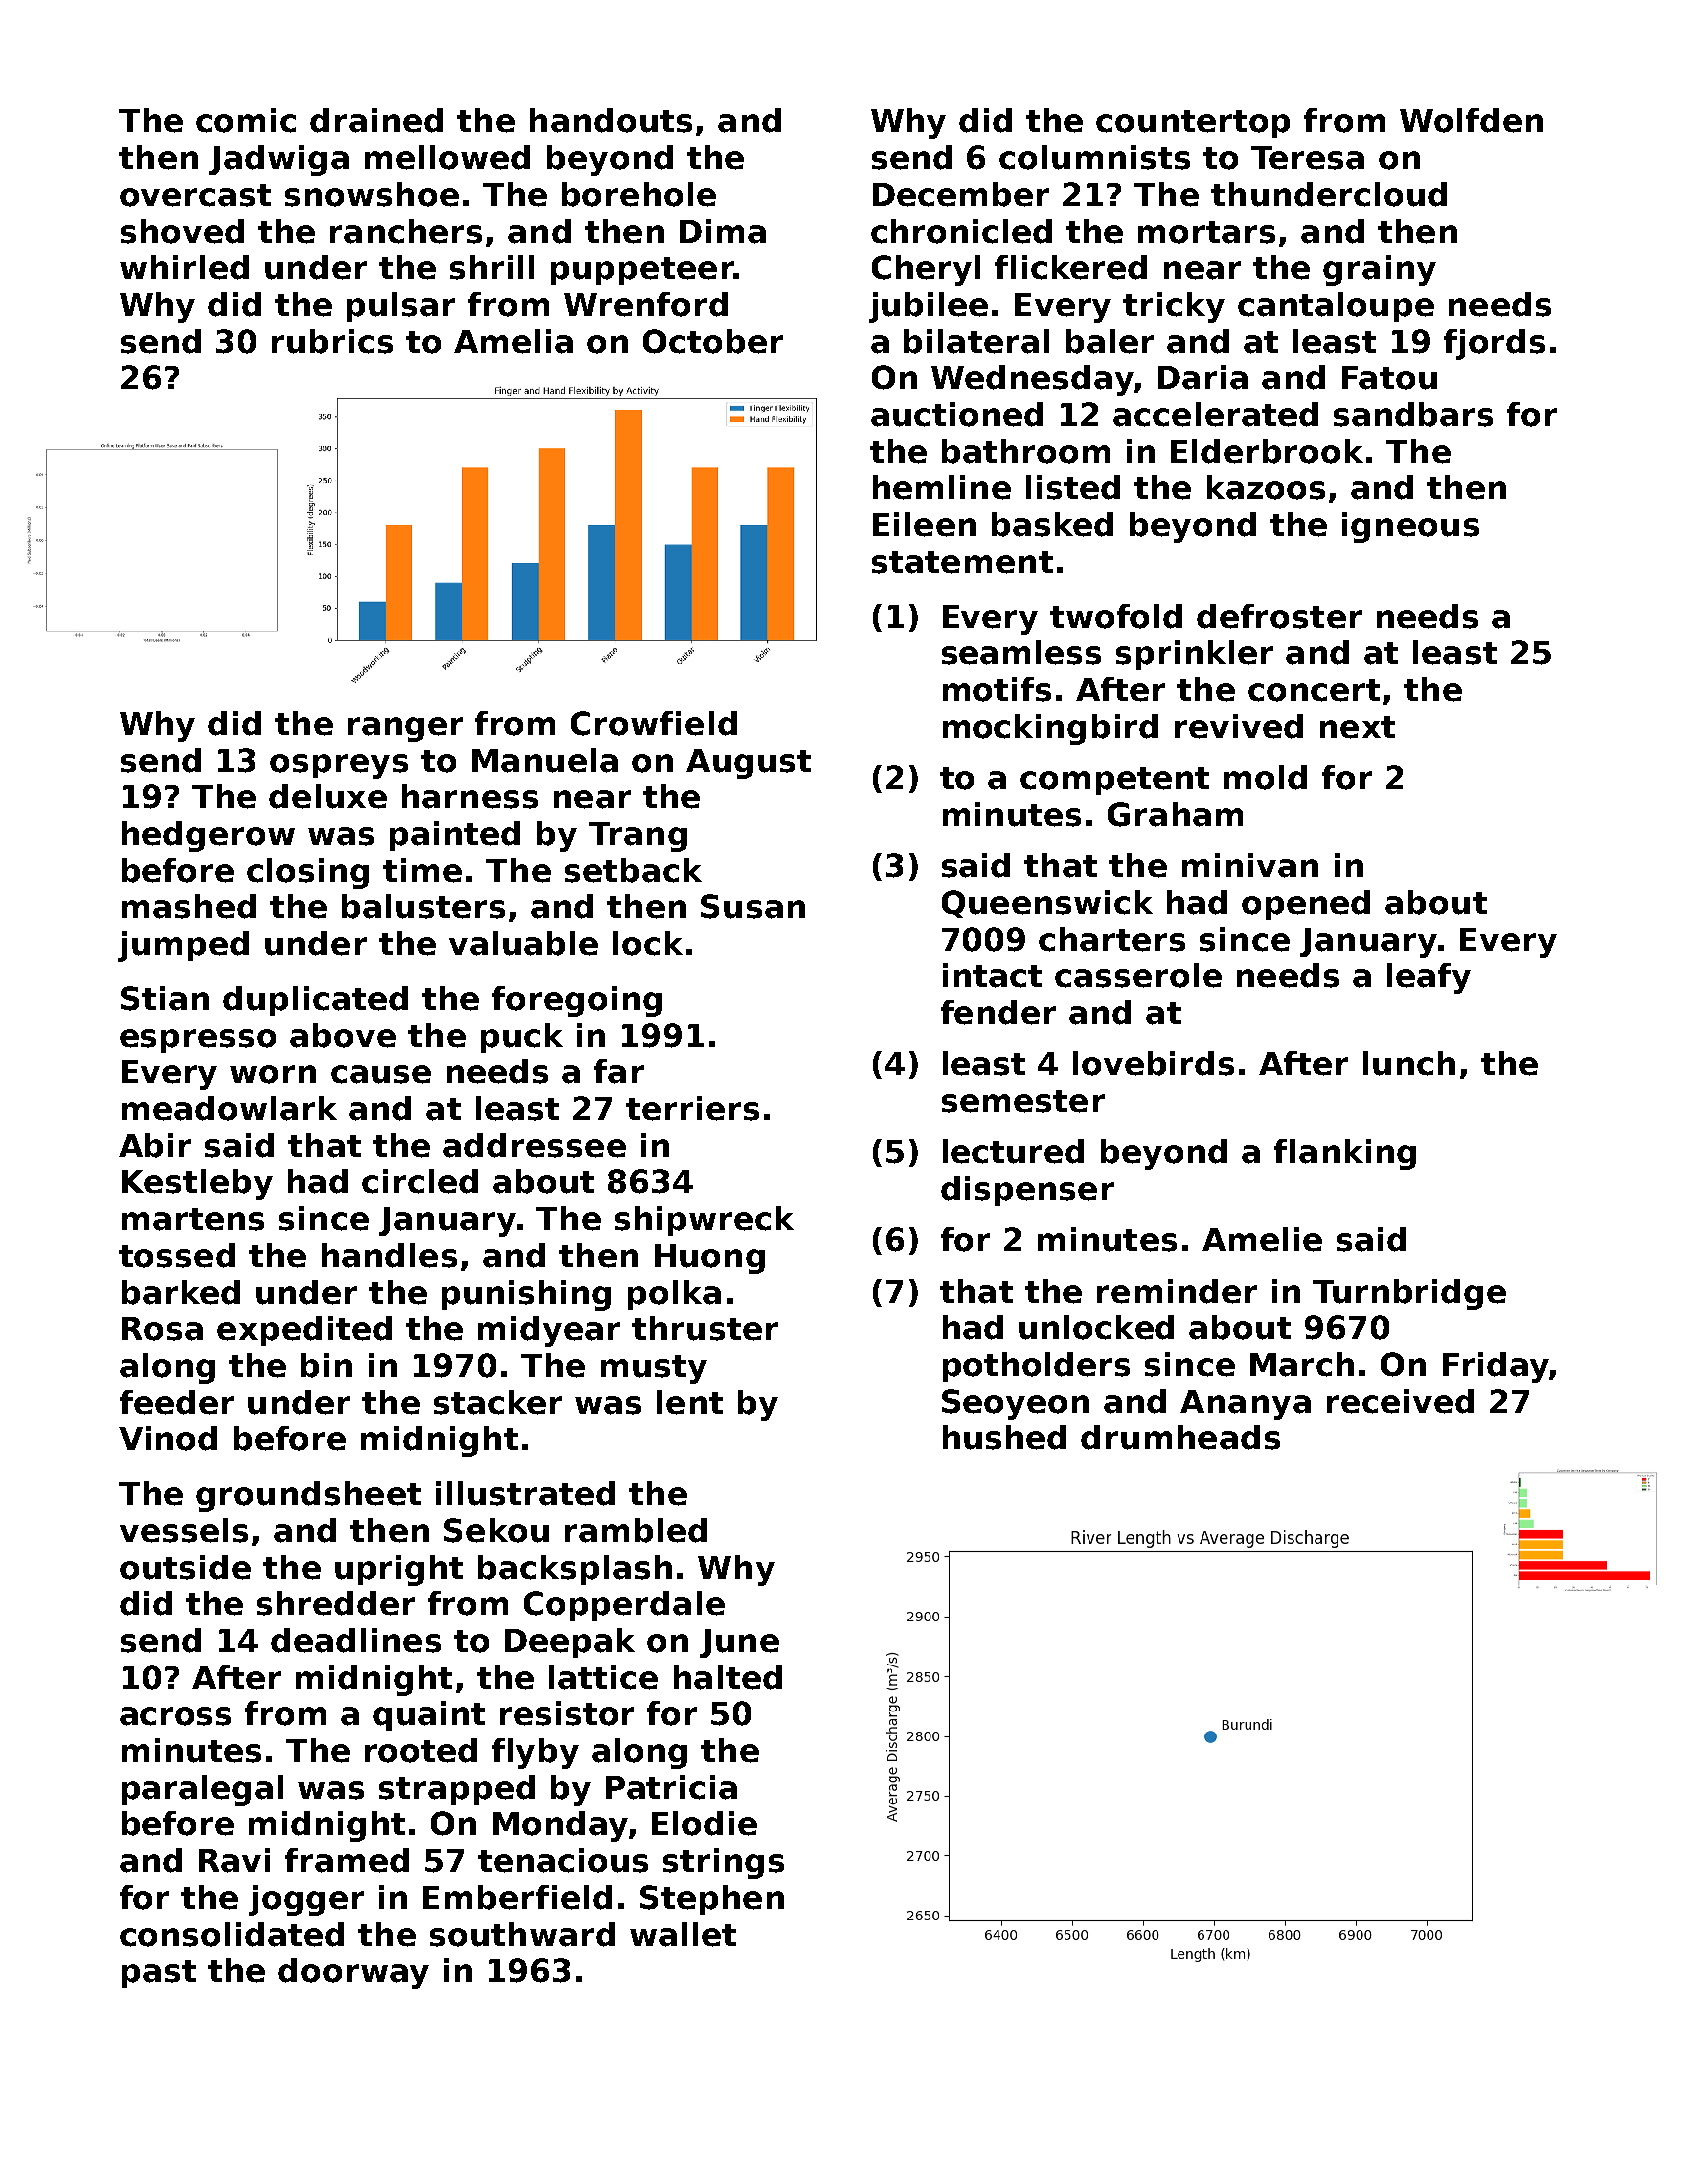 Image resolution: width=1683 pixels, height=2178 pixels. Describe the element at coordinates (998, 1012) in the page. I see `fender` at that location.
